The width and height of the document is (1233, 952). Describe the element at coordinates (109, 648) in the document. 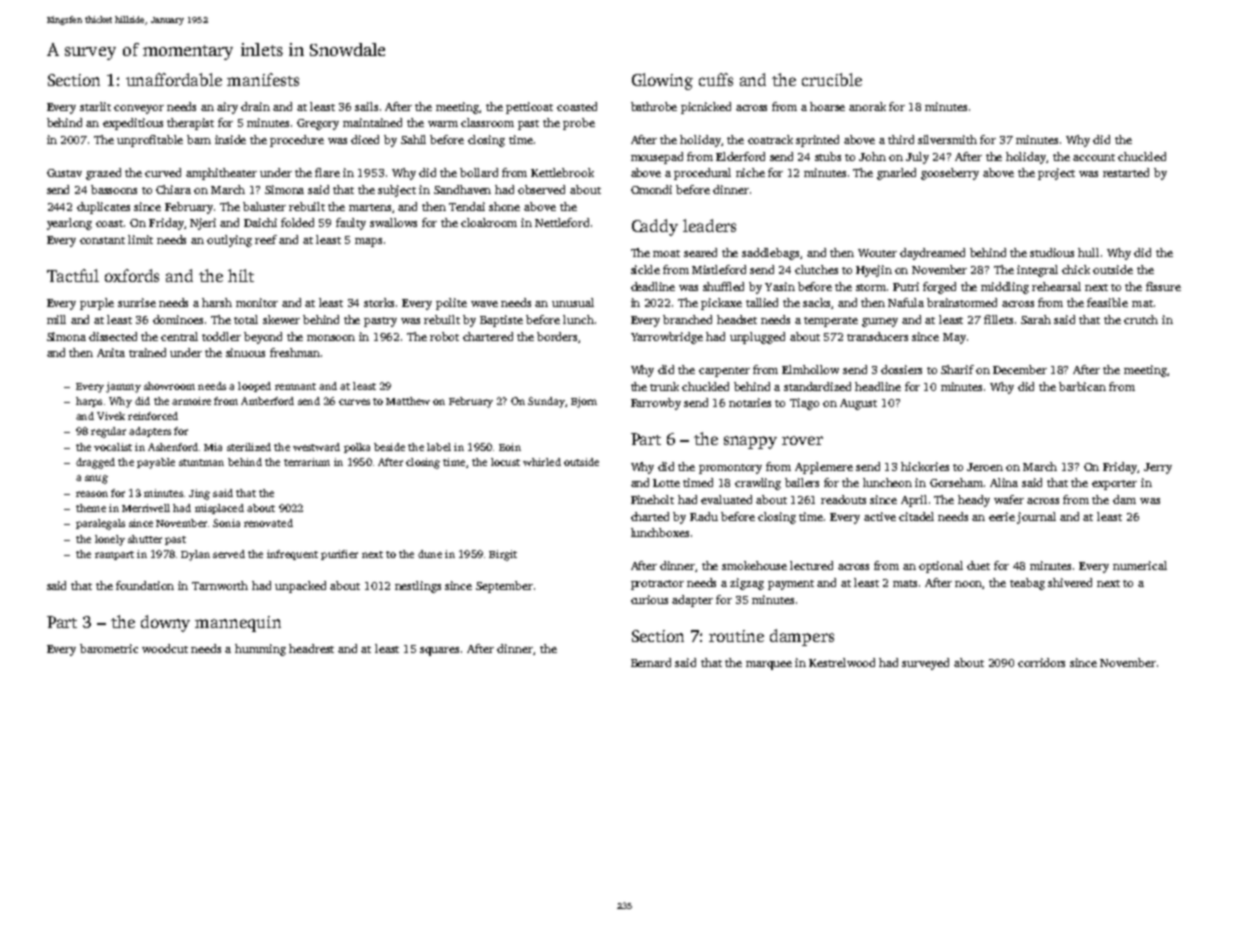

I see `barometric` at that location.
